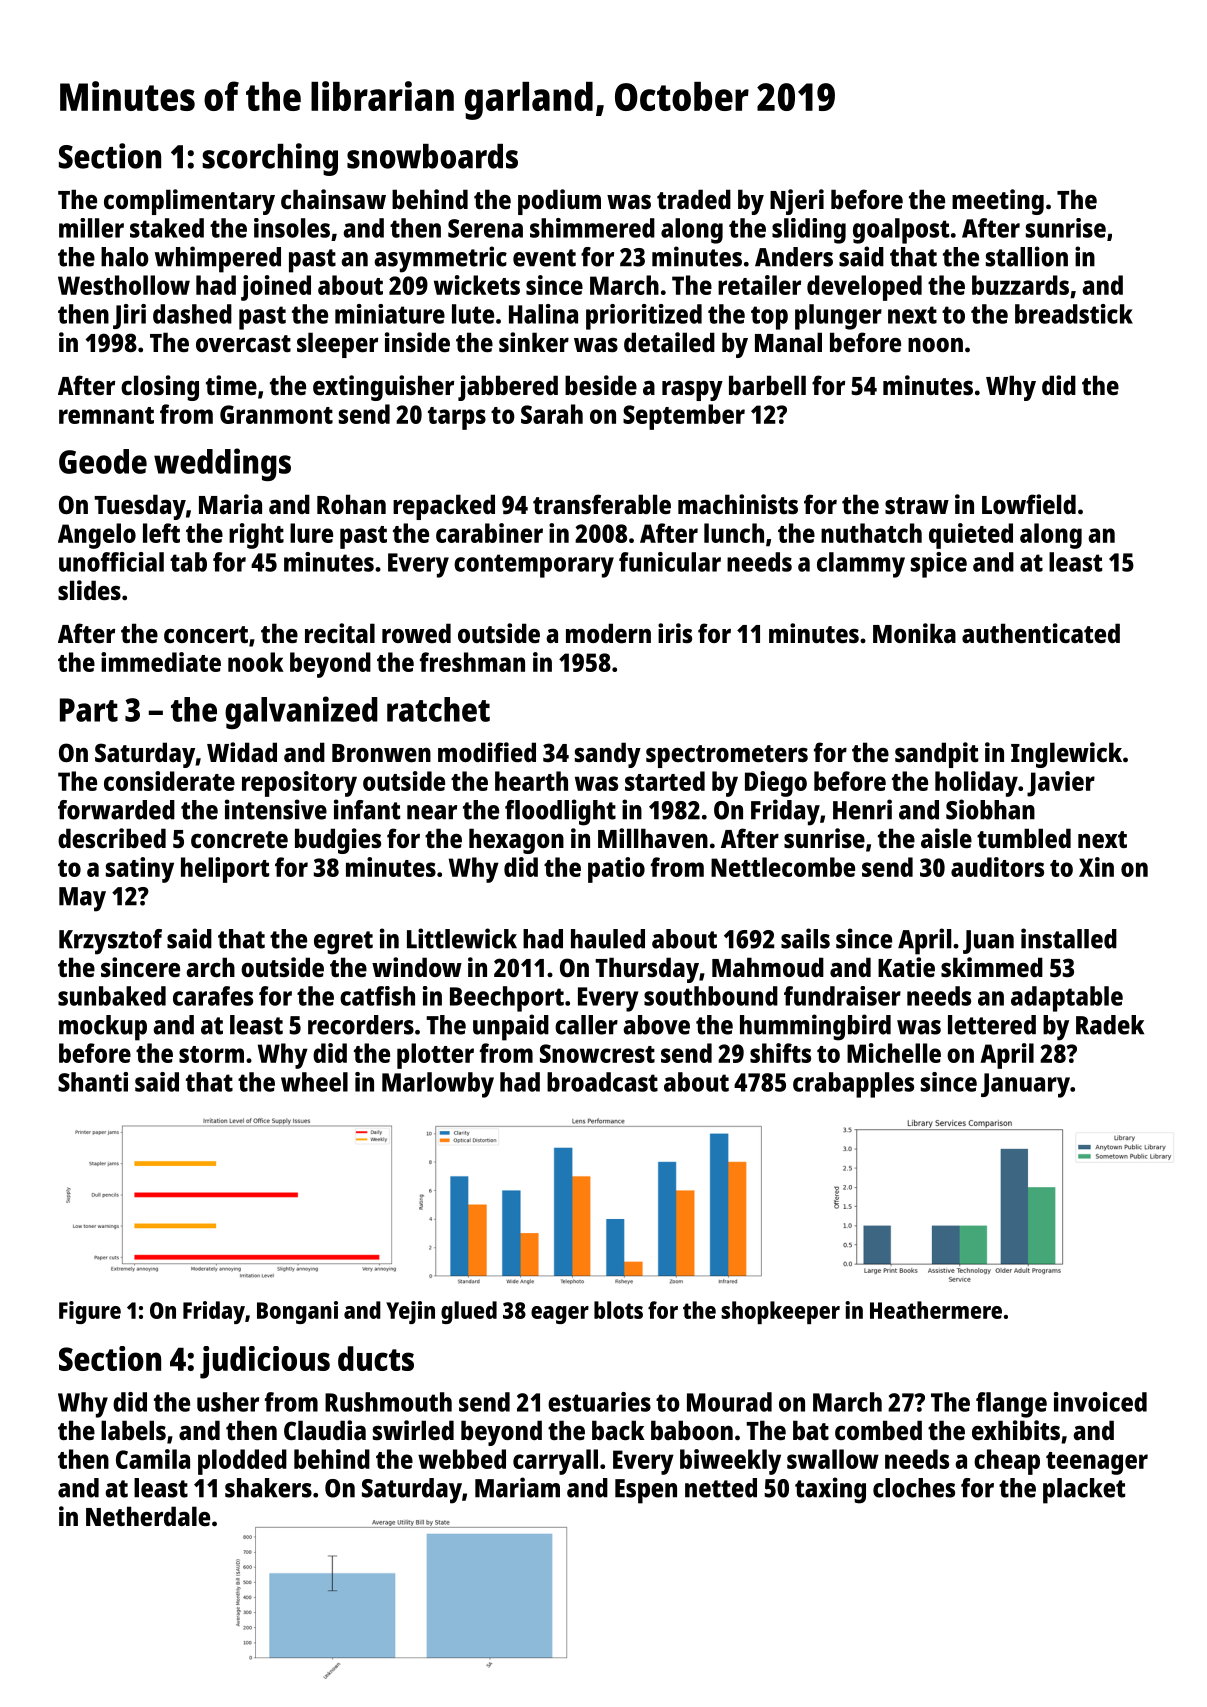 The width and height of the page is (1207, 1707). Describe the element at coordinates (438, 1085) in the page. I see `Marlowby` at that location.
